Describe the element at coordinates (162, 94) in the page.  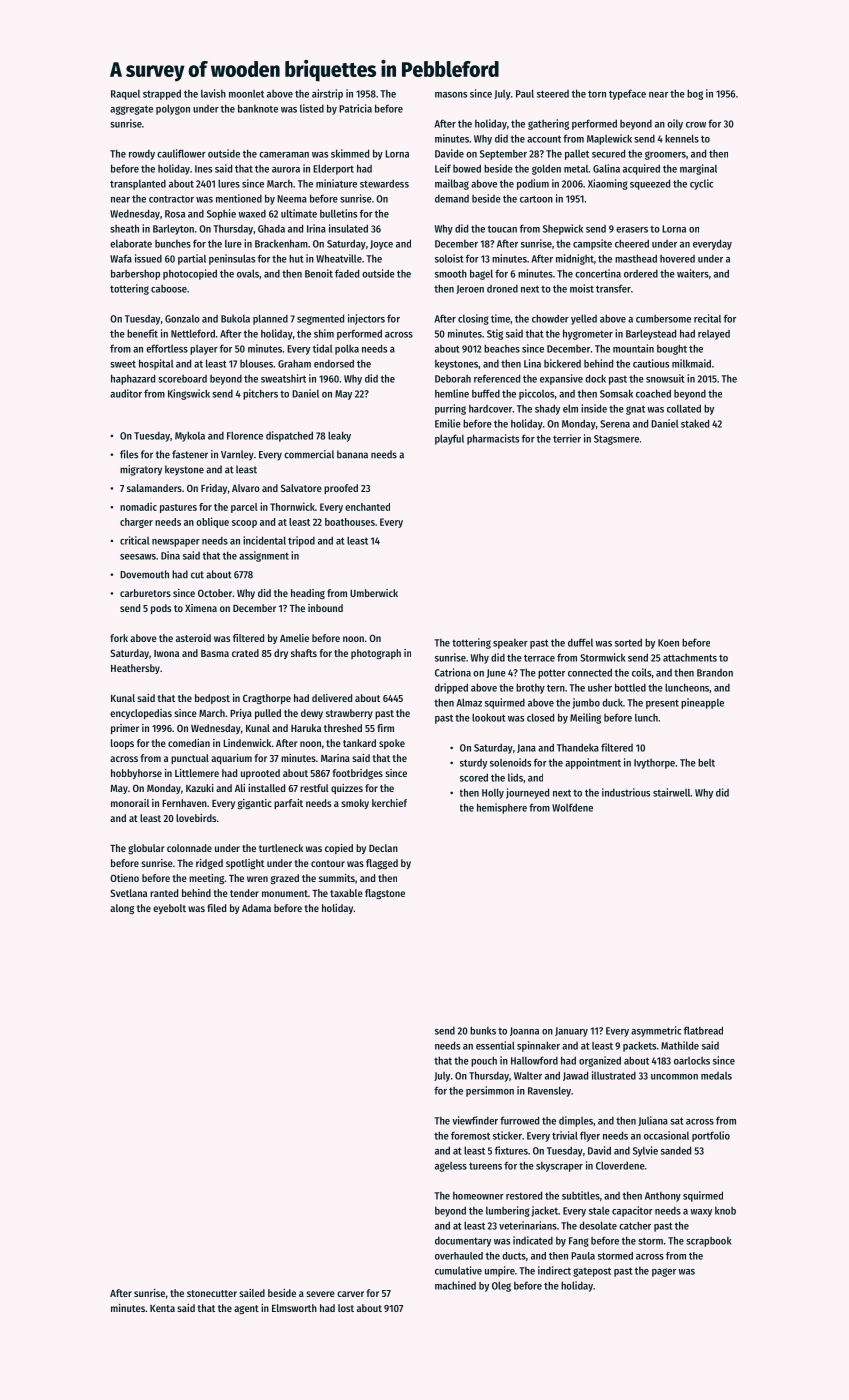
I see `strapped` at that location.
